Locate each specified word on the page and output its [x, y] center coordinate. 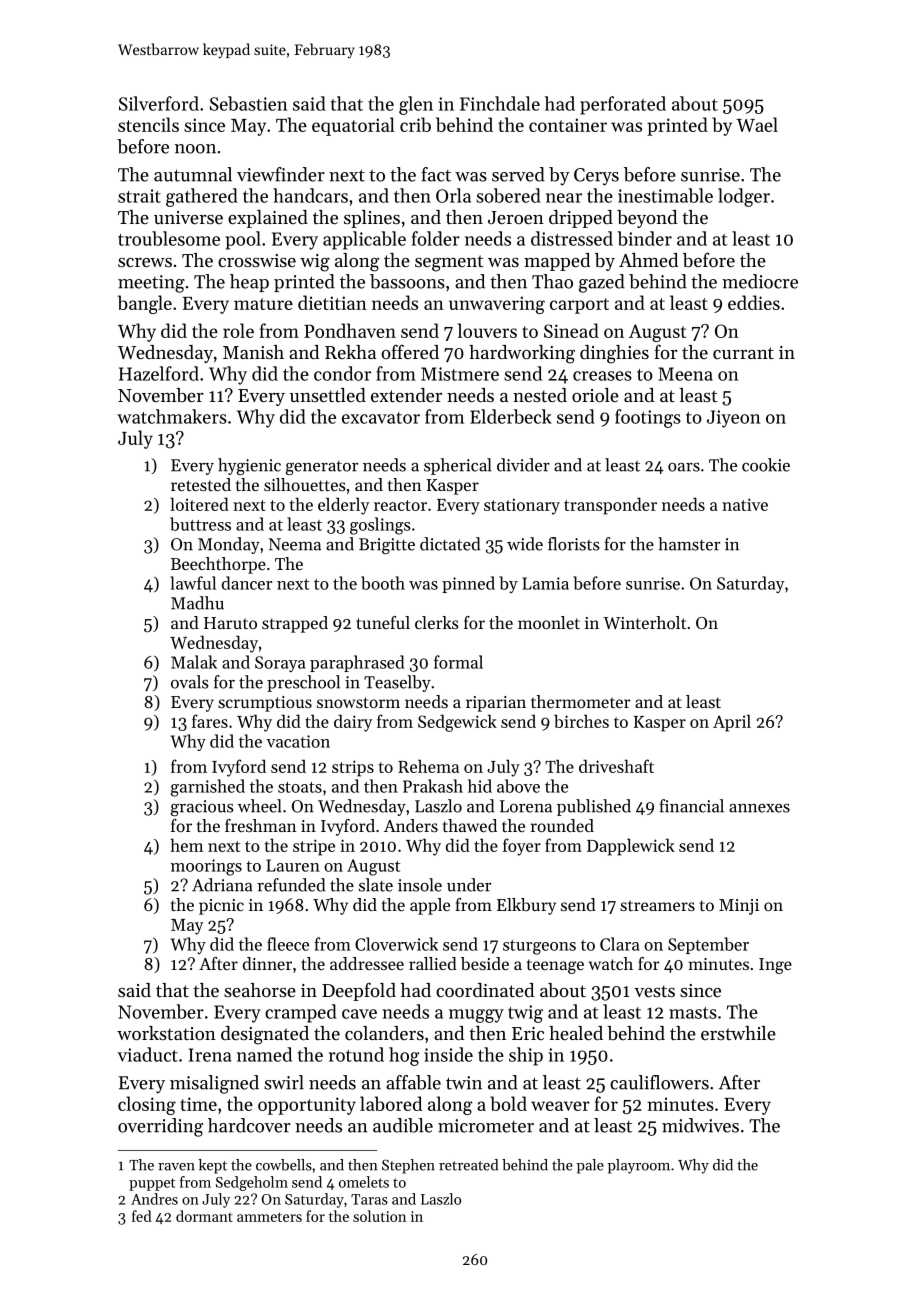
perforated [623, 105]
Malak [194, 662]
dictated [450, 544]
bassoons [407, 281]
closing [147, 1105]
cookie [766, 465]
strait [139, 196]
